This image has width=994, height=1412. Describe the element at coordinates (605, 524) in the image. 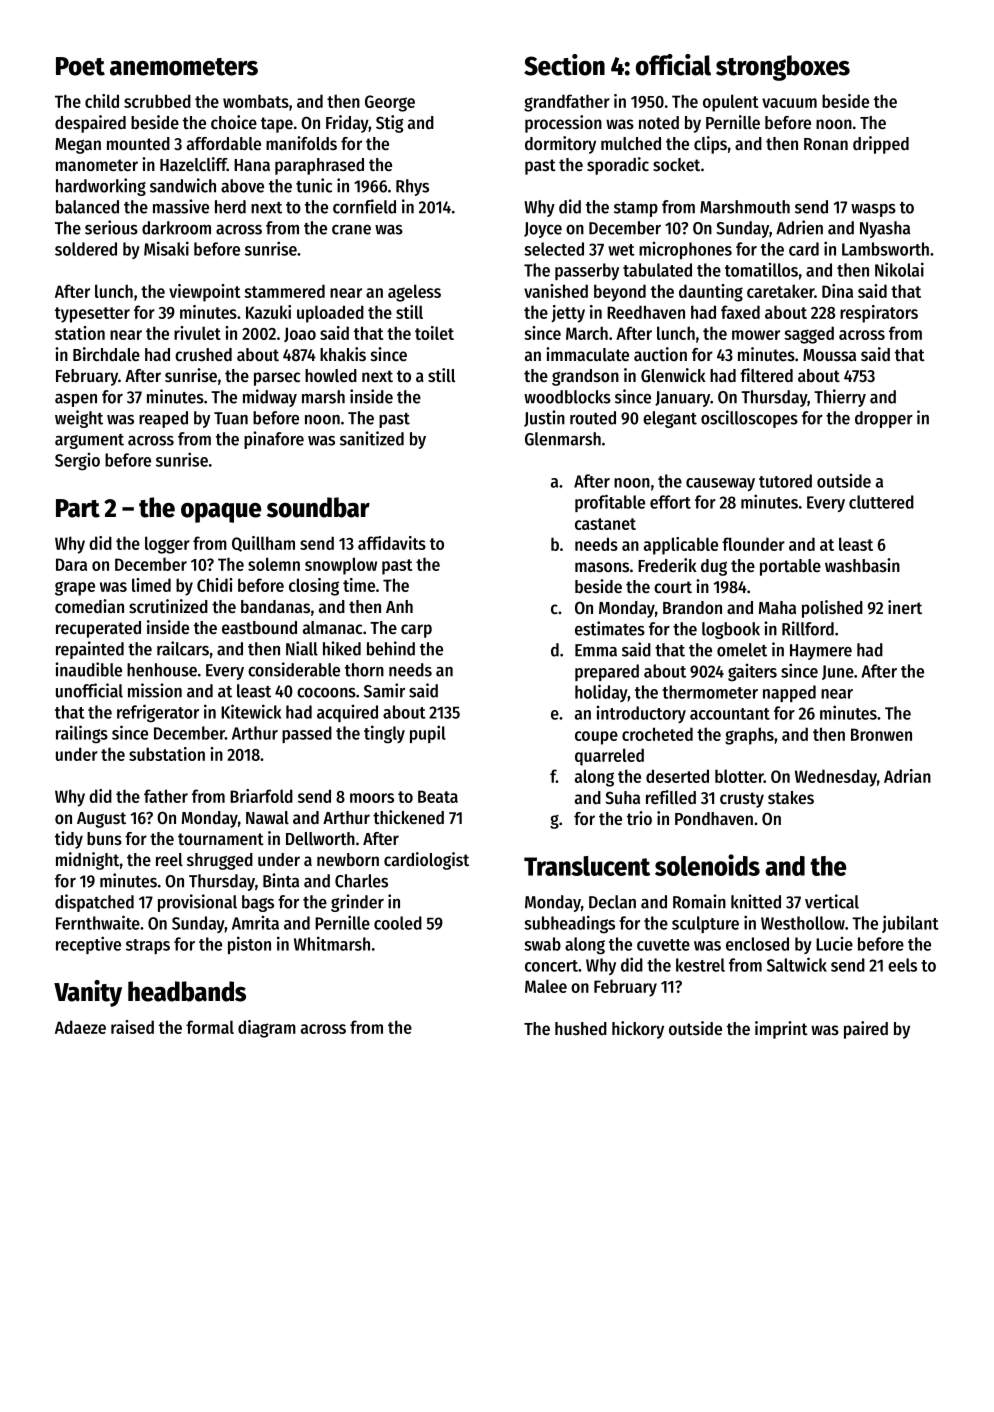

I see `castanet` at that location.
